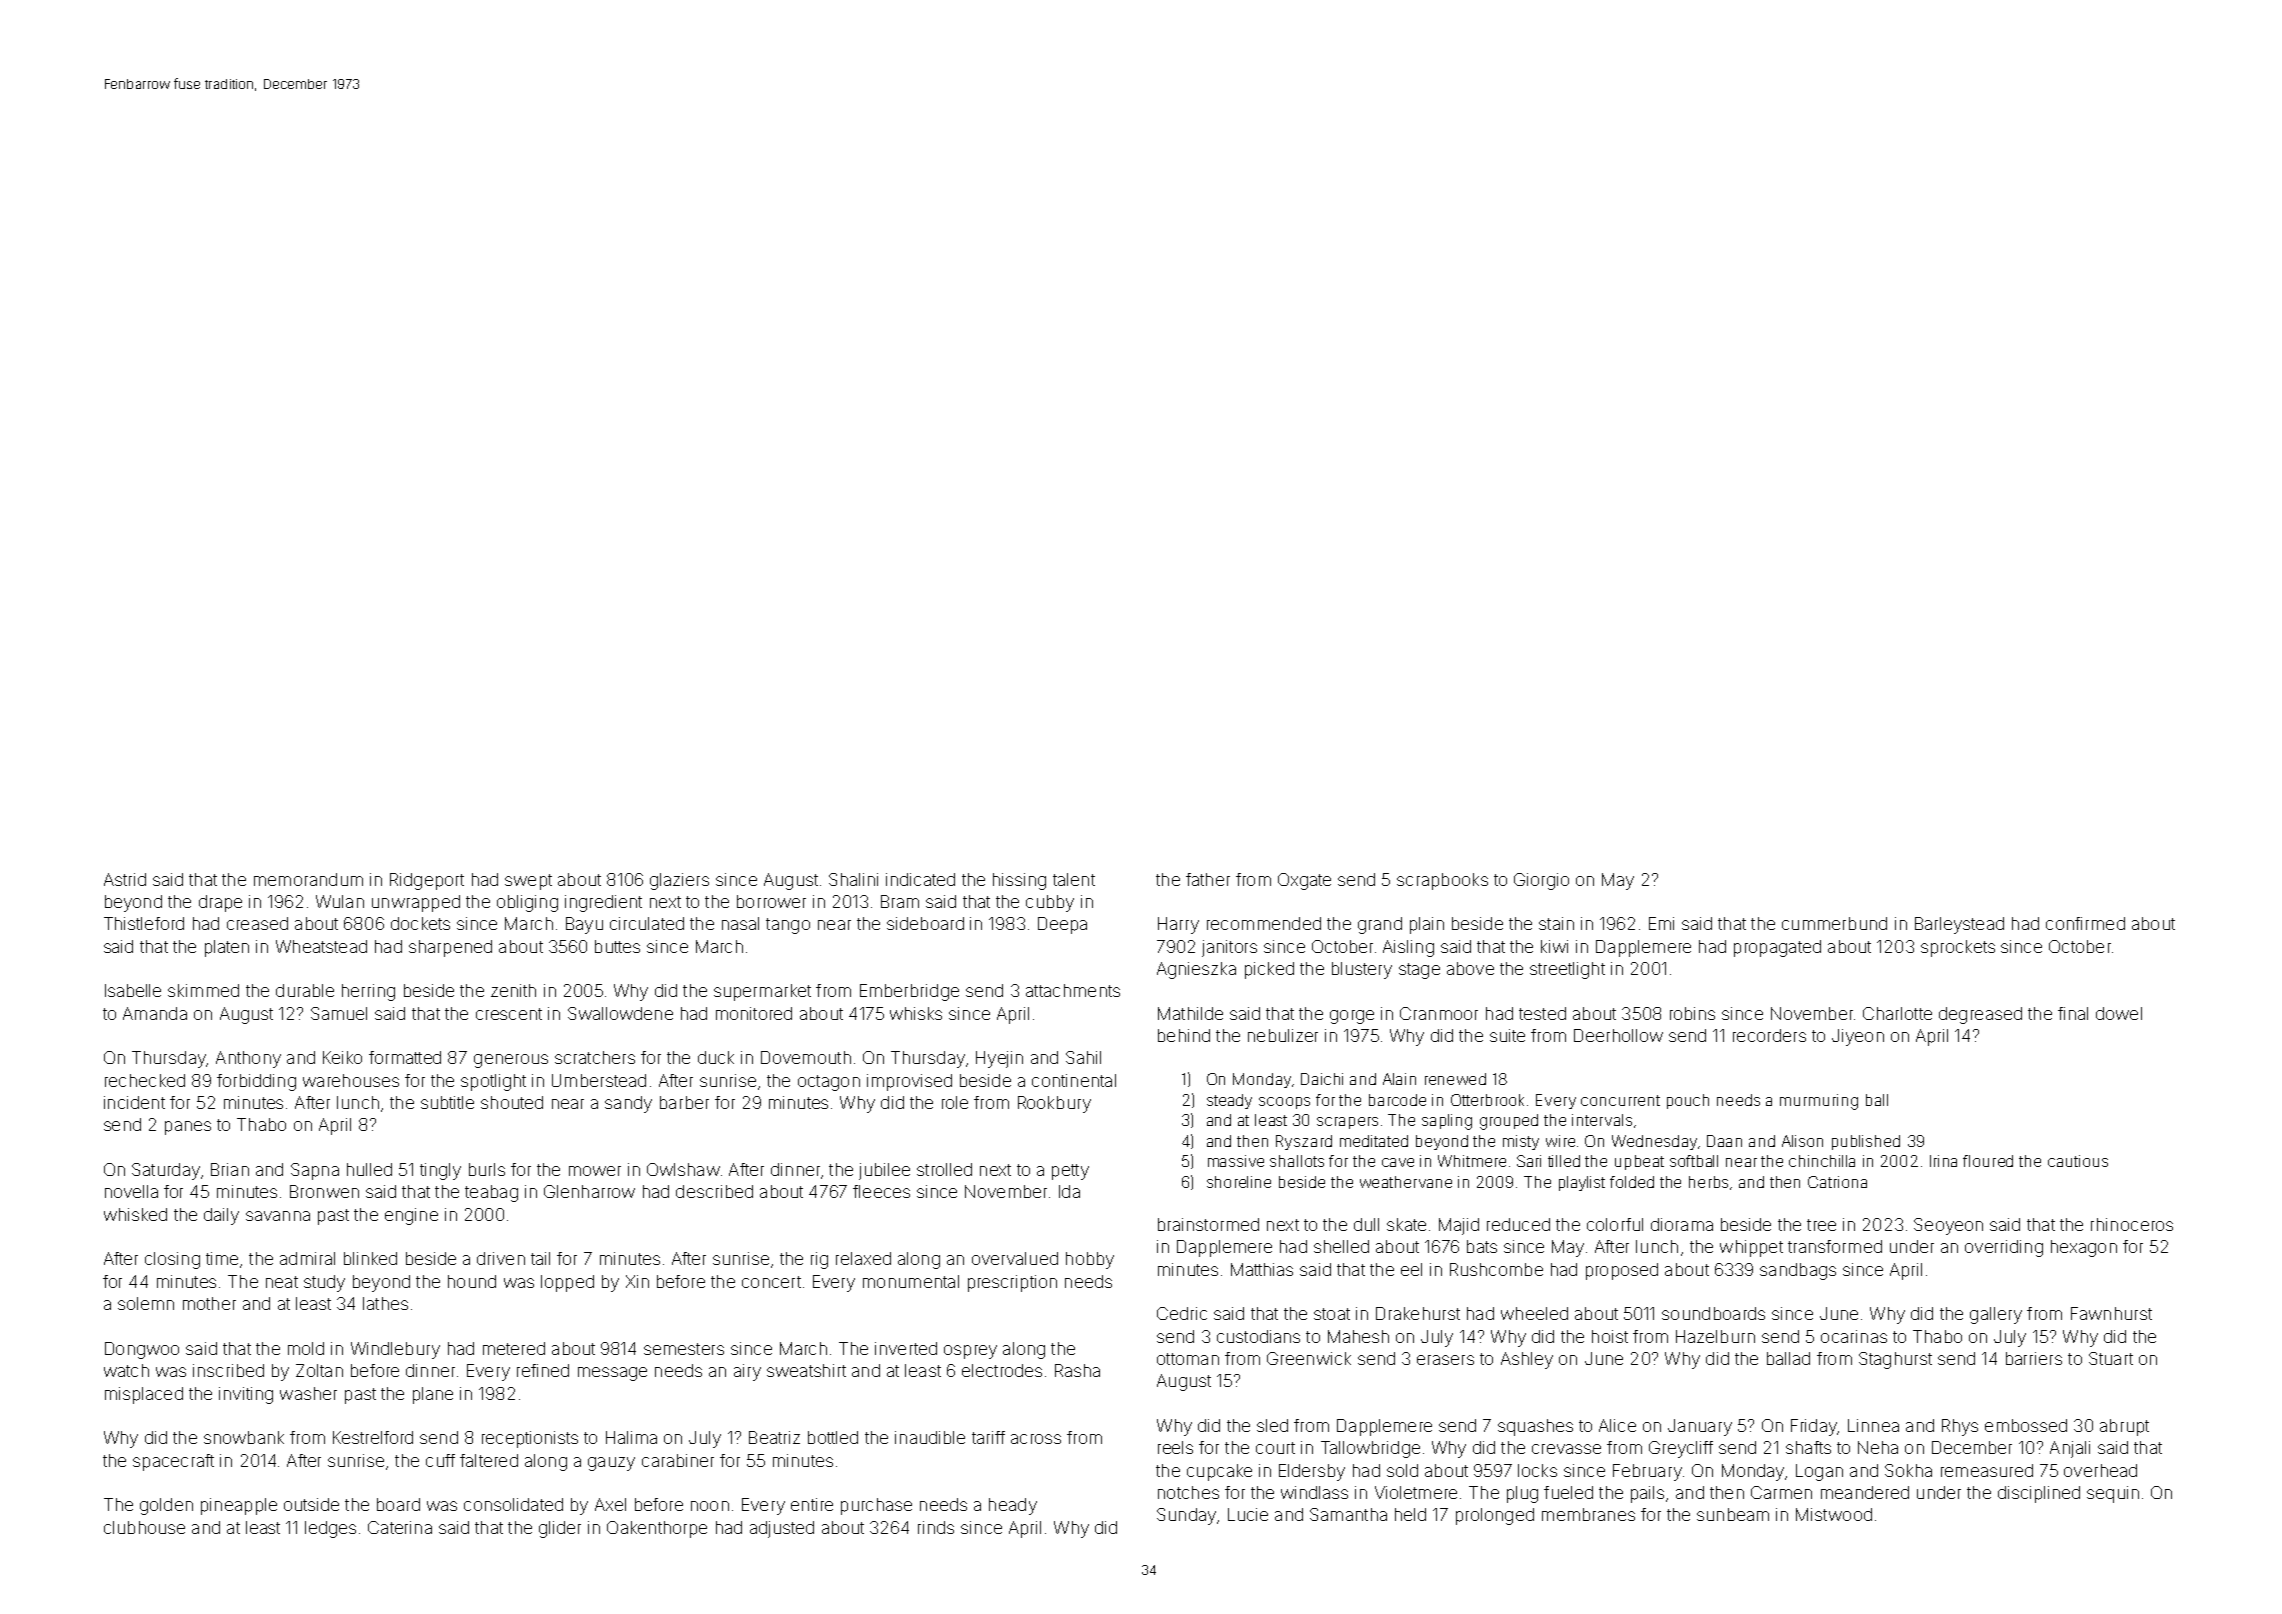 Image resolution: width=2282 pixels, height=1614 pixels. I want to click on overvalued, so click(1015, 1258).
